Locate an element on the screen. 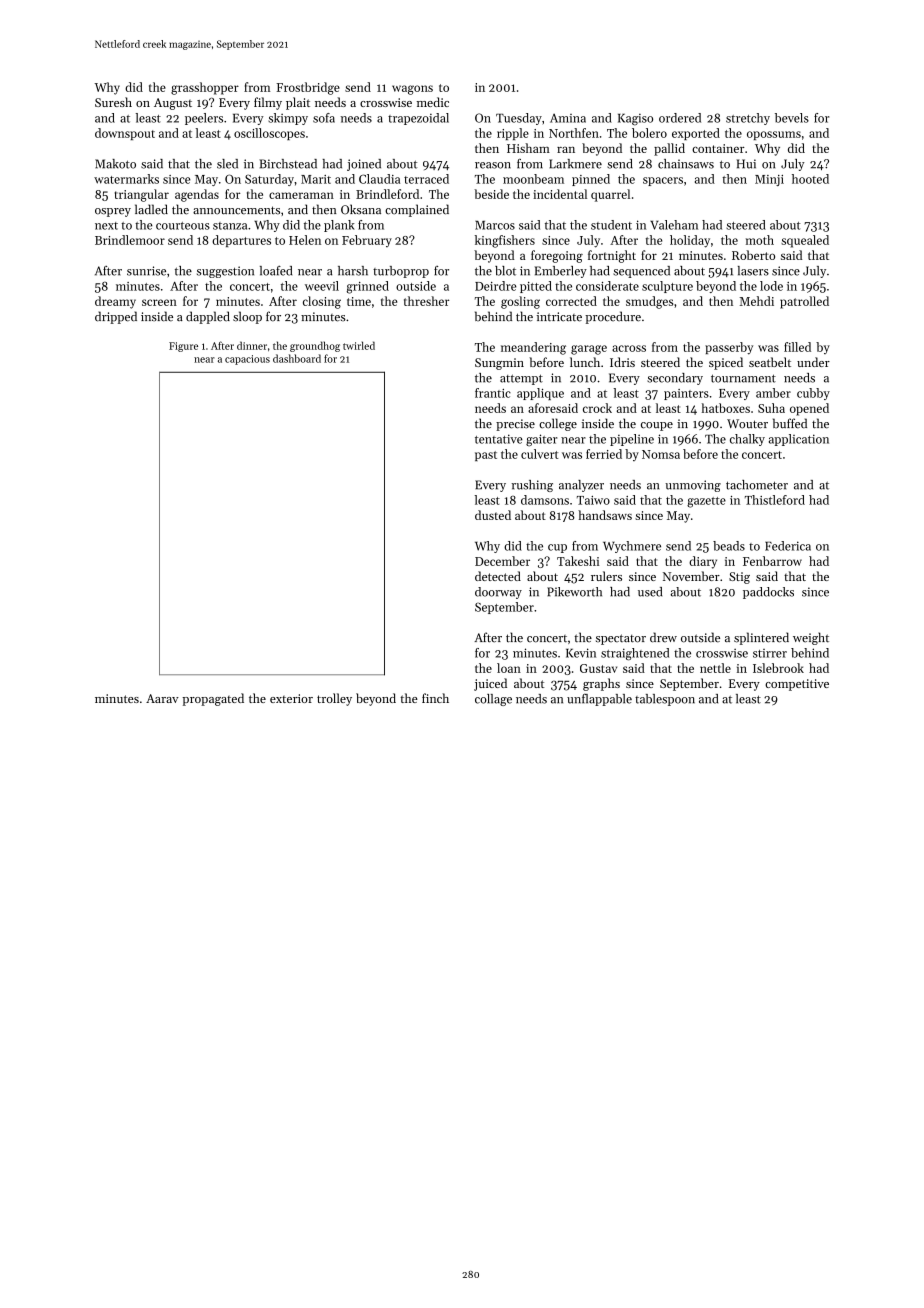 This screenshot has width=924, height=1308. Suresh is located at coordinates (113, 102).
